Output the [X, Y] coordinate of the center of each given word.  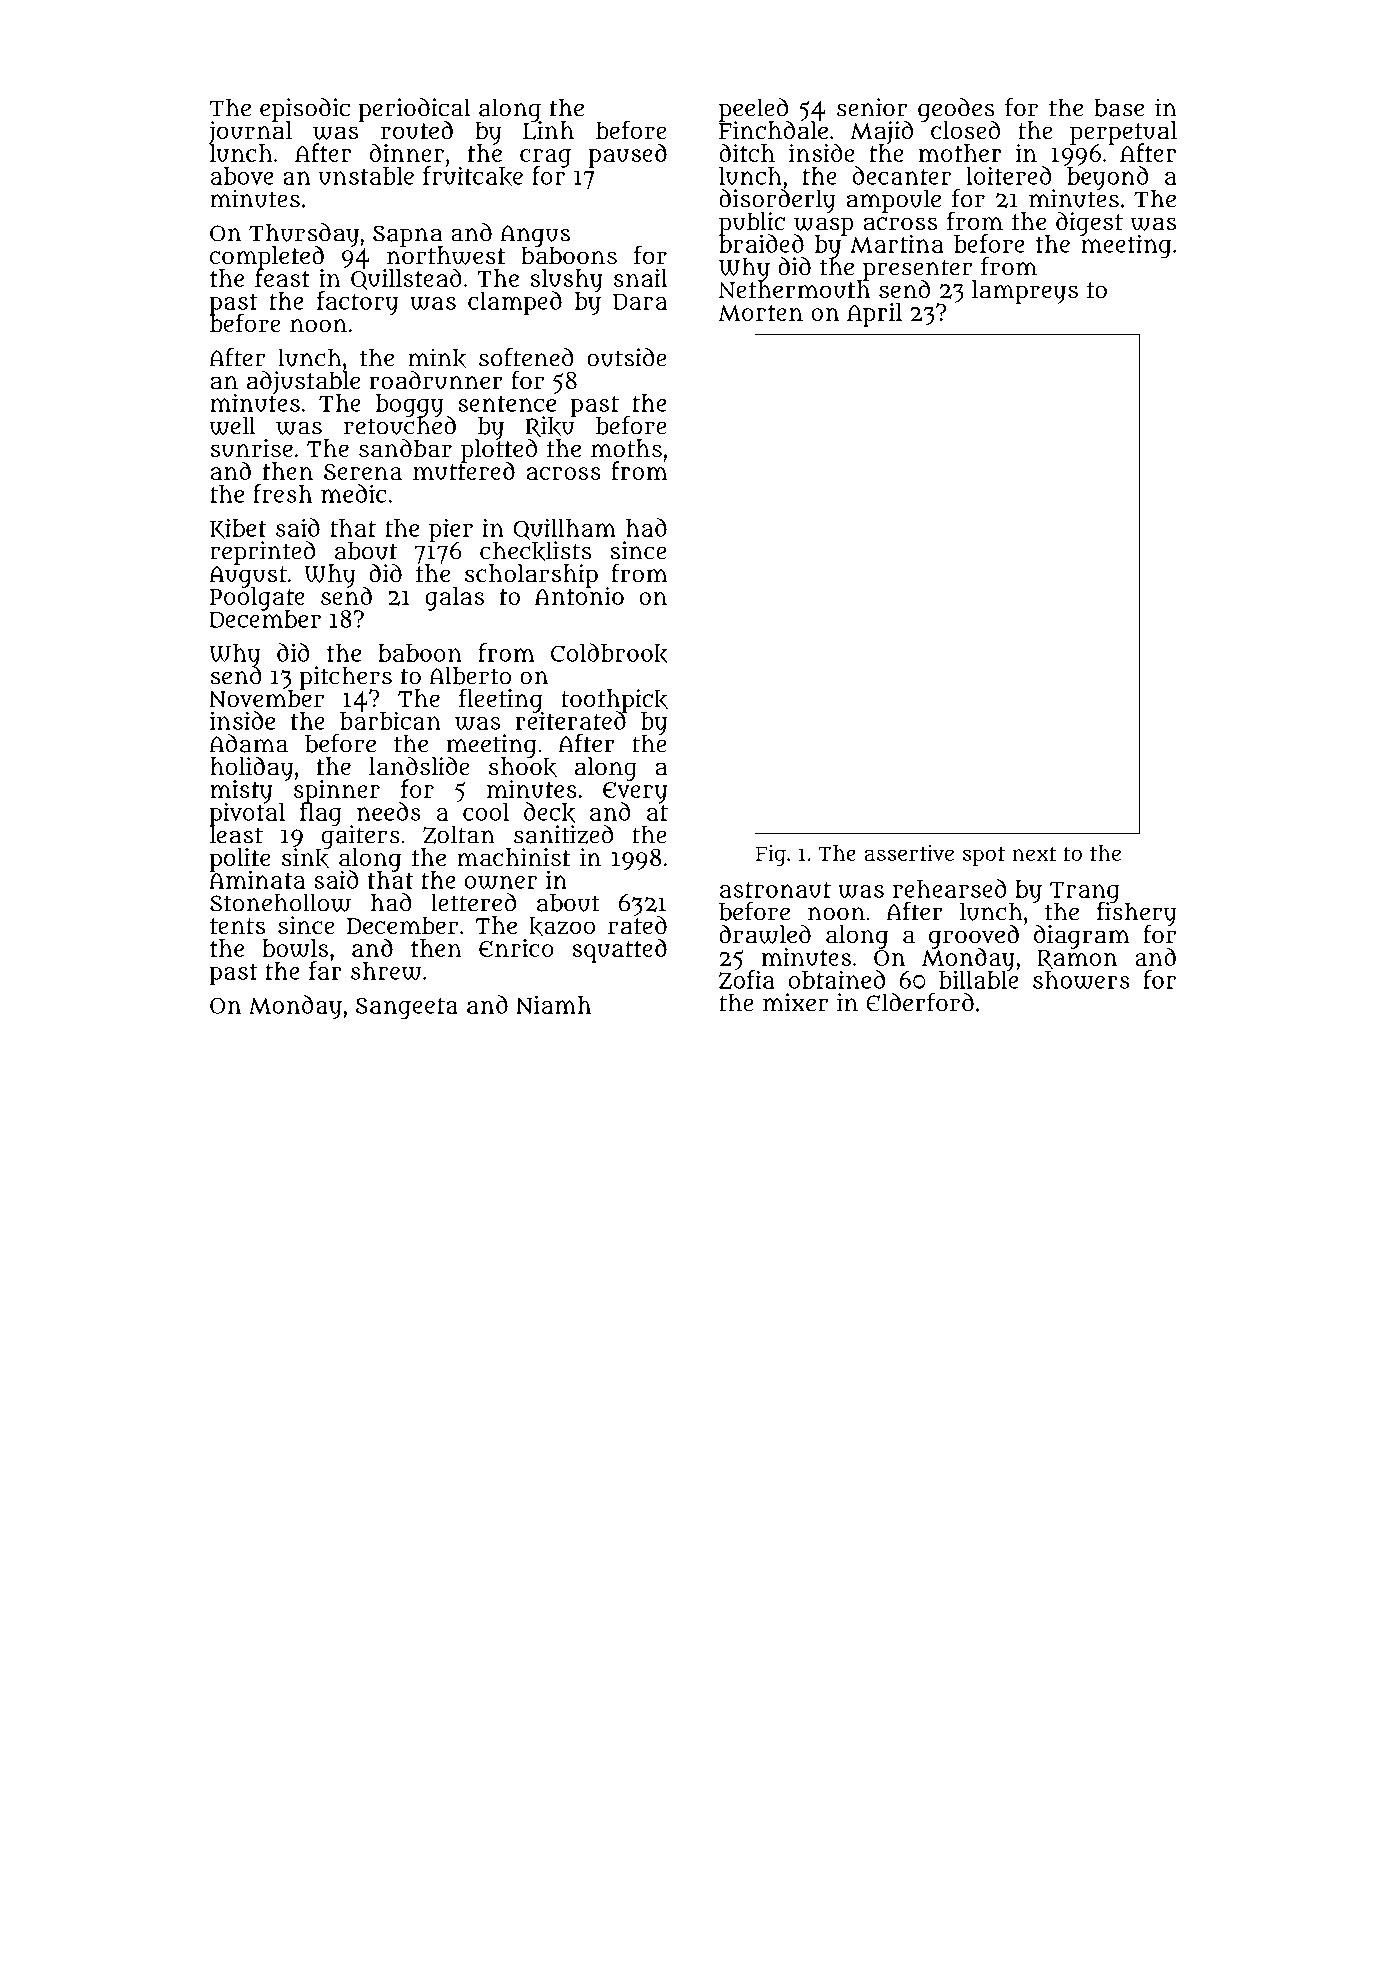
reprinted [262, 553]
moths [626, 448]
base [1119, 108]
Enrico [516, 948]
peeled [753, 109]
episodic [305, 110]
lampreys [1025, 292]
